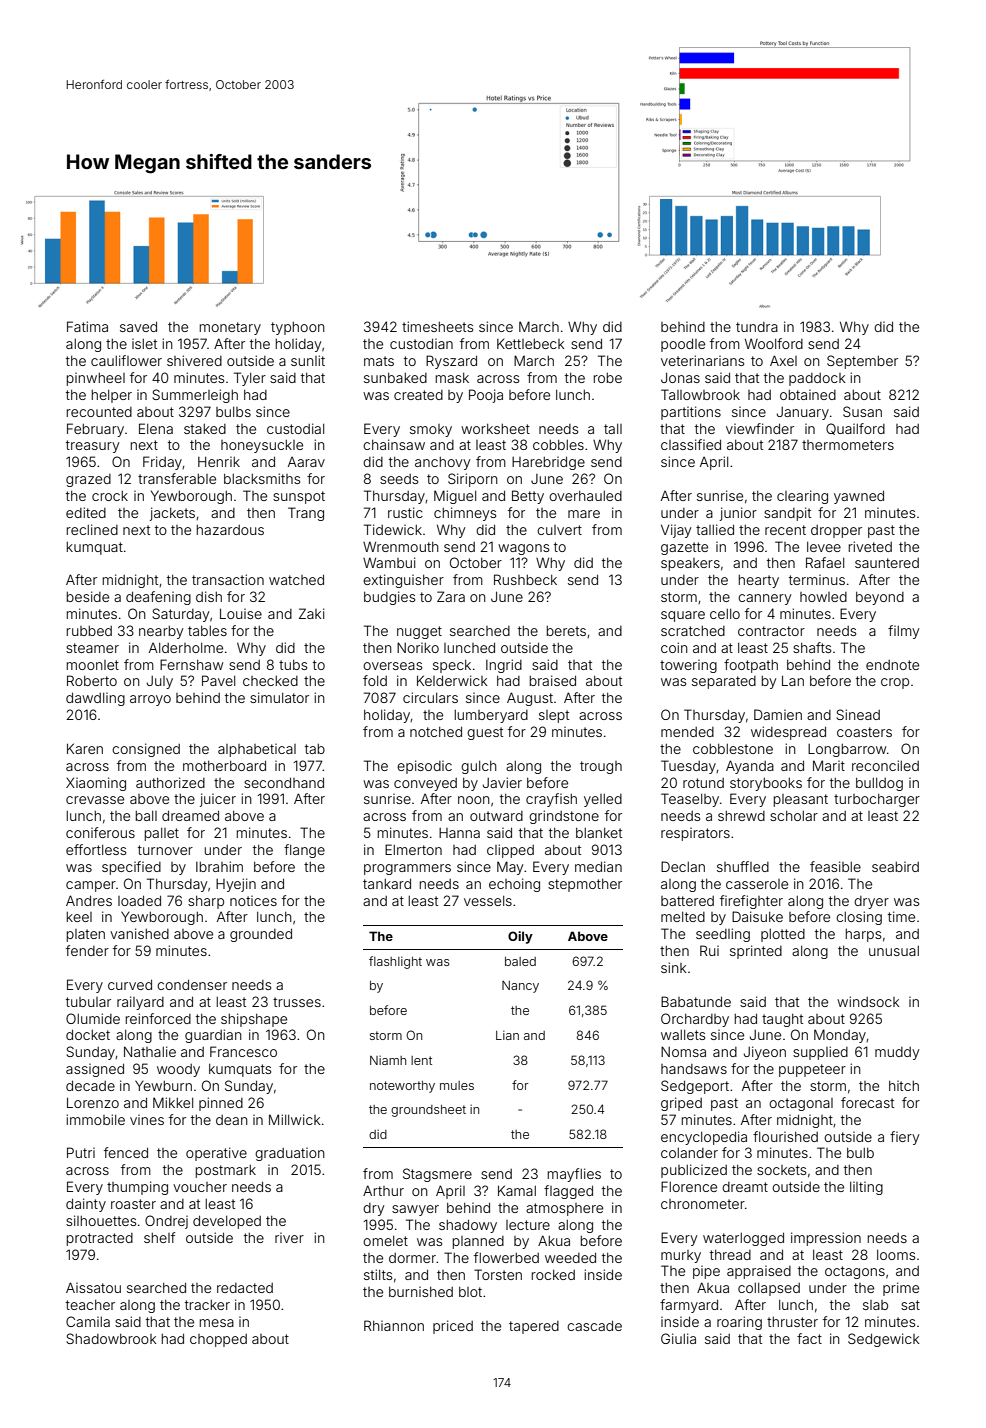  What do you see at coordinates (904, 1138) in the page?
I see `fiery` at bounding box center [904, 1138].
